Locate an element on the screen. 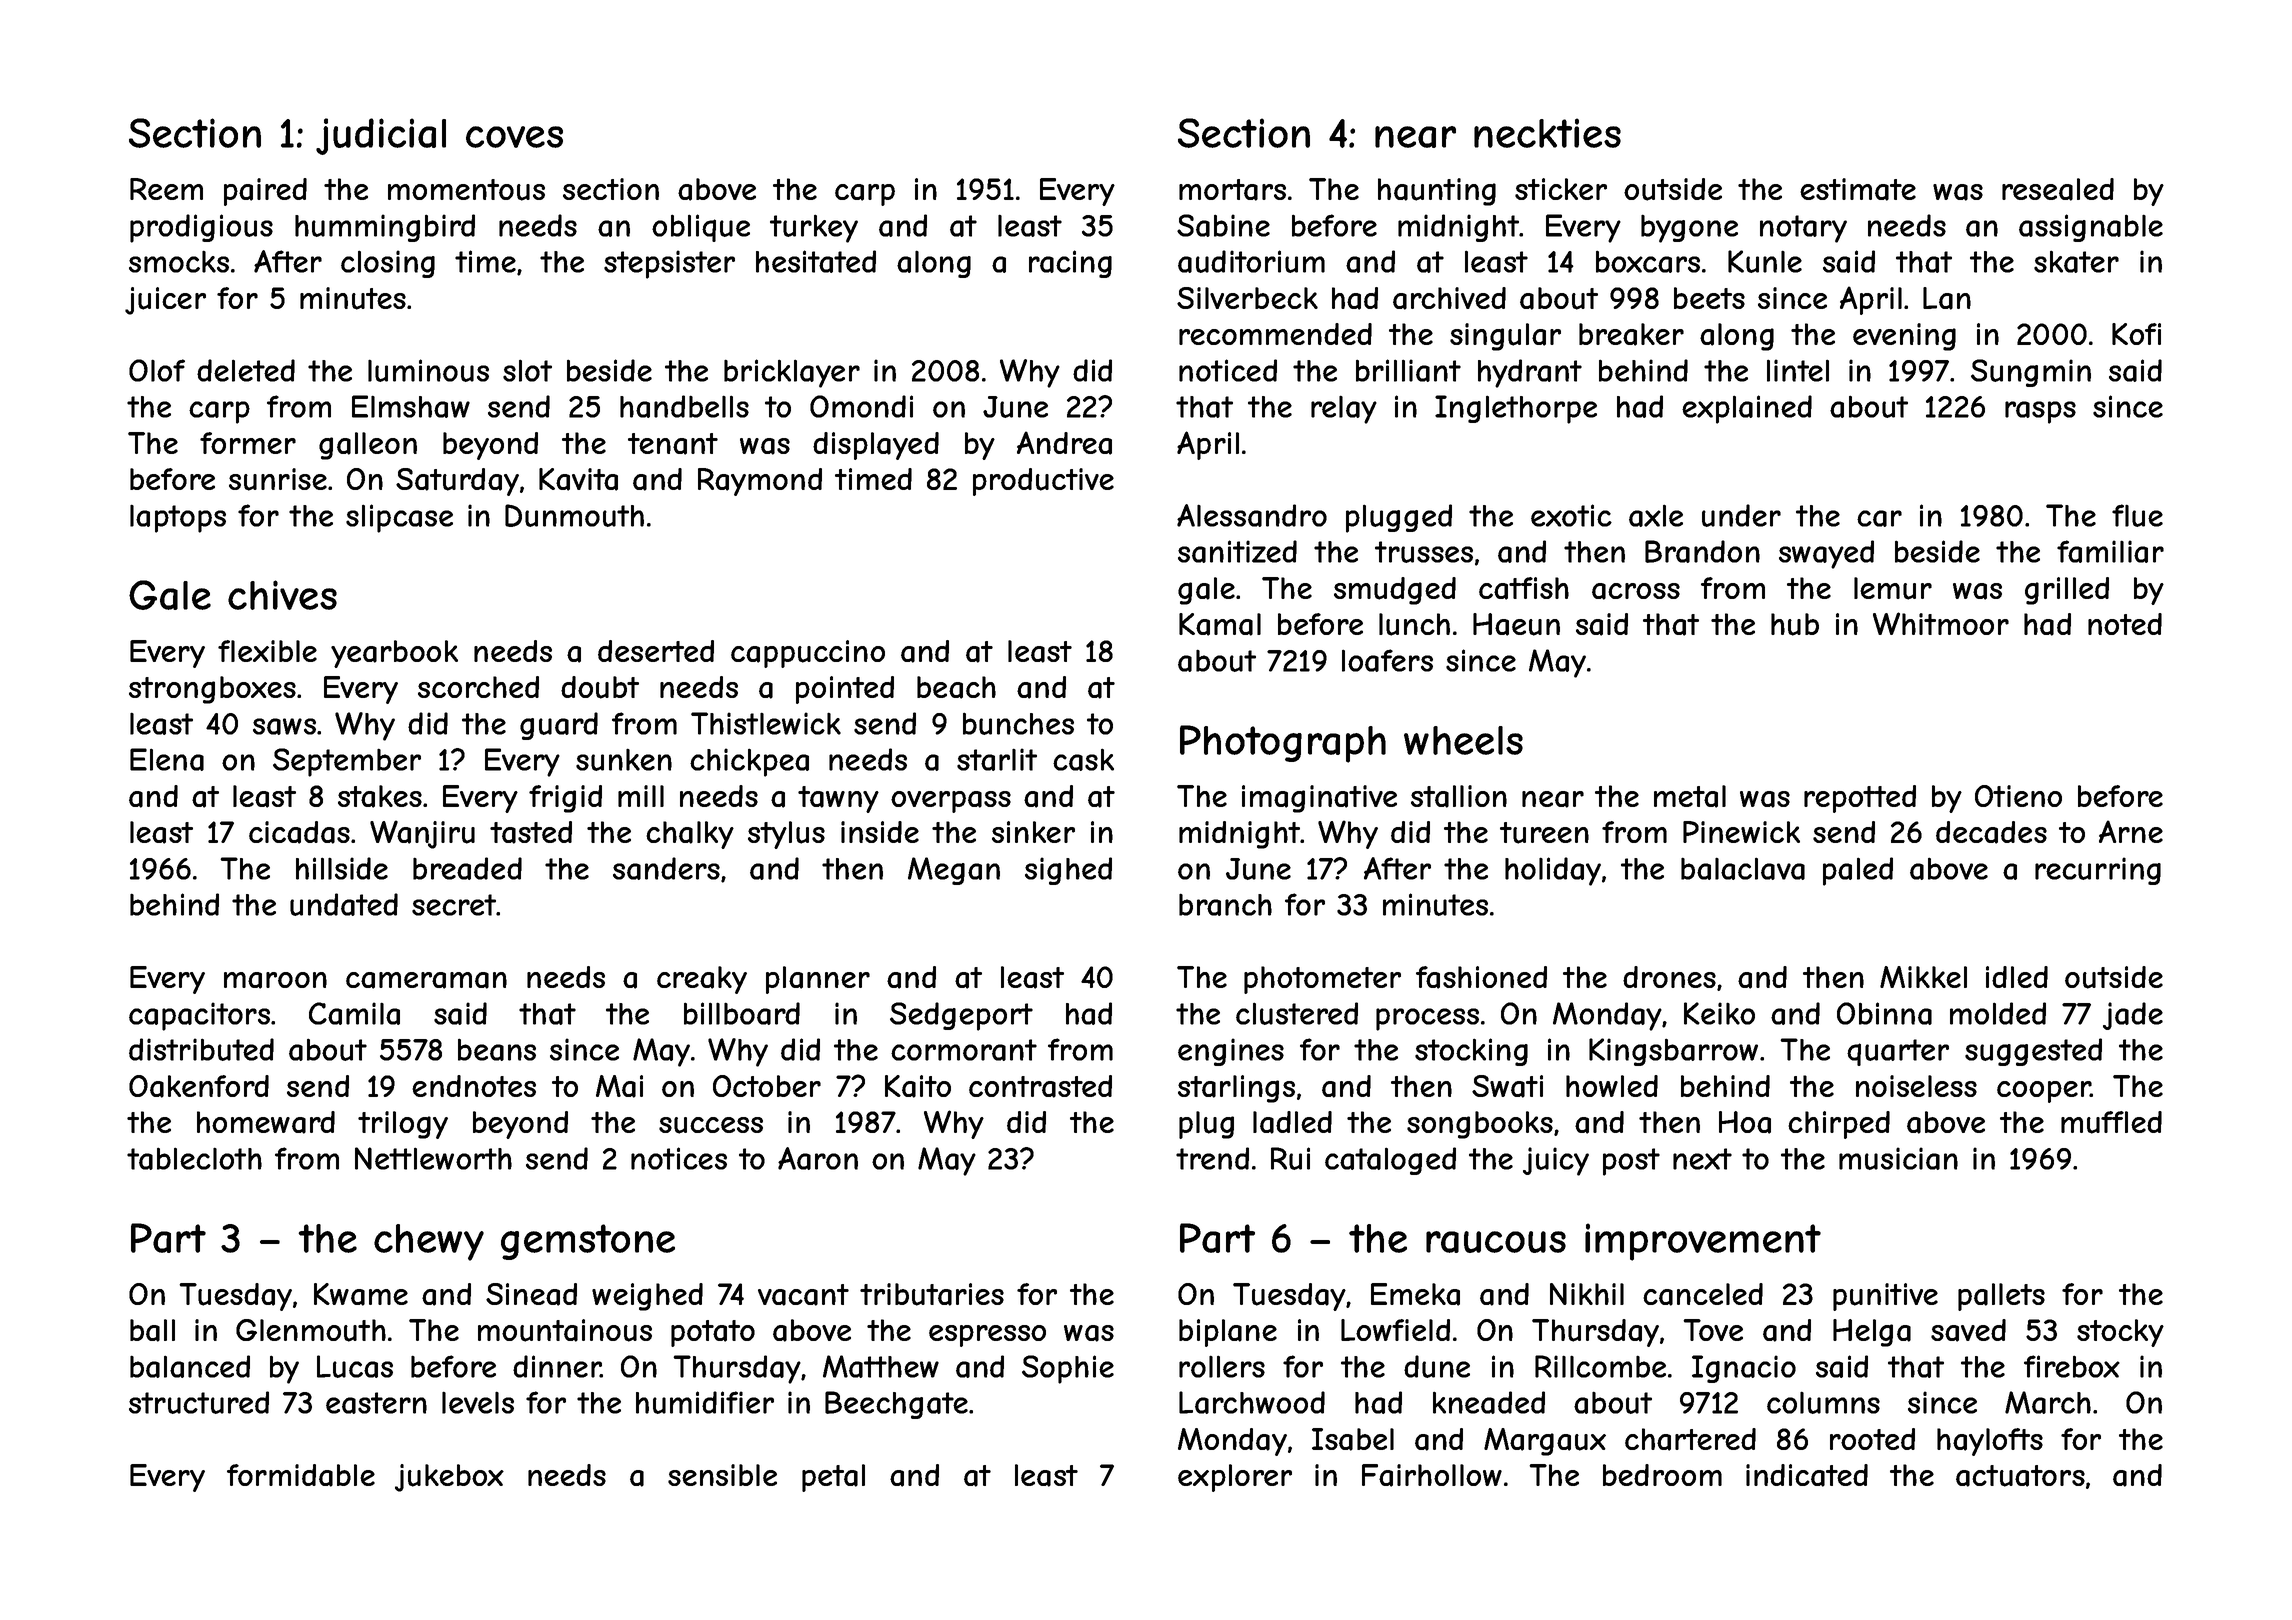  notary is located at coordinates (1803, 229).
